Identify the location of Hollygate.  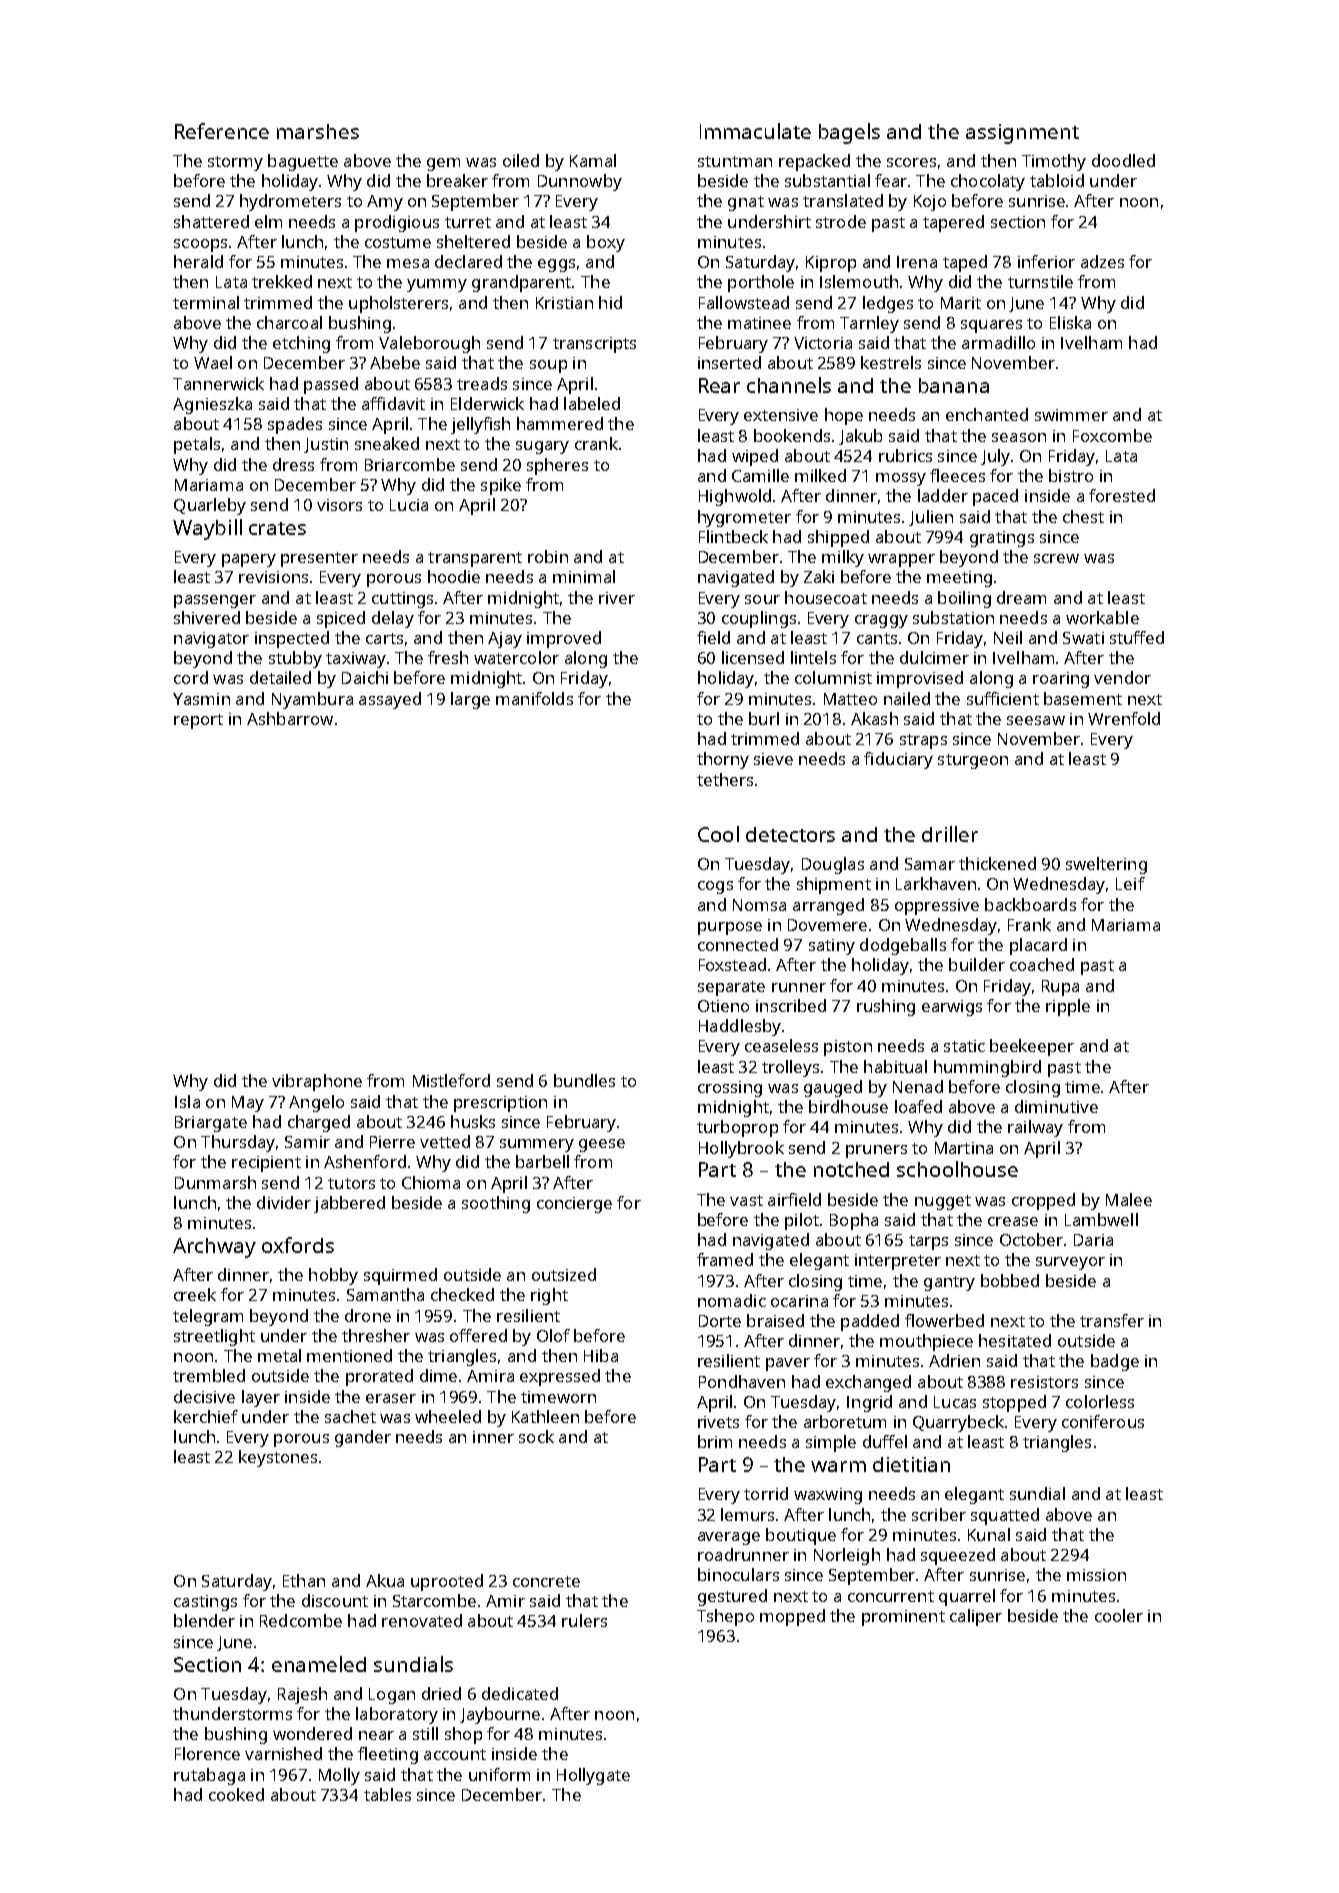
(593, 1776).
